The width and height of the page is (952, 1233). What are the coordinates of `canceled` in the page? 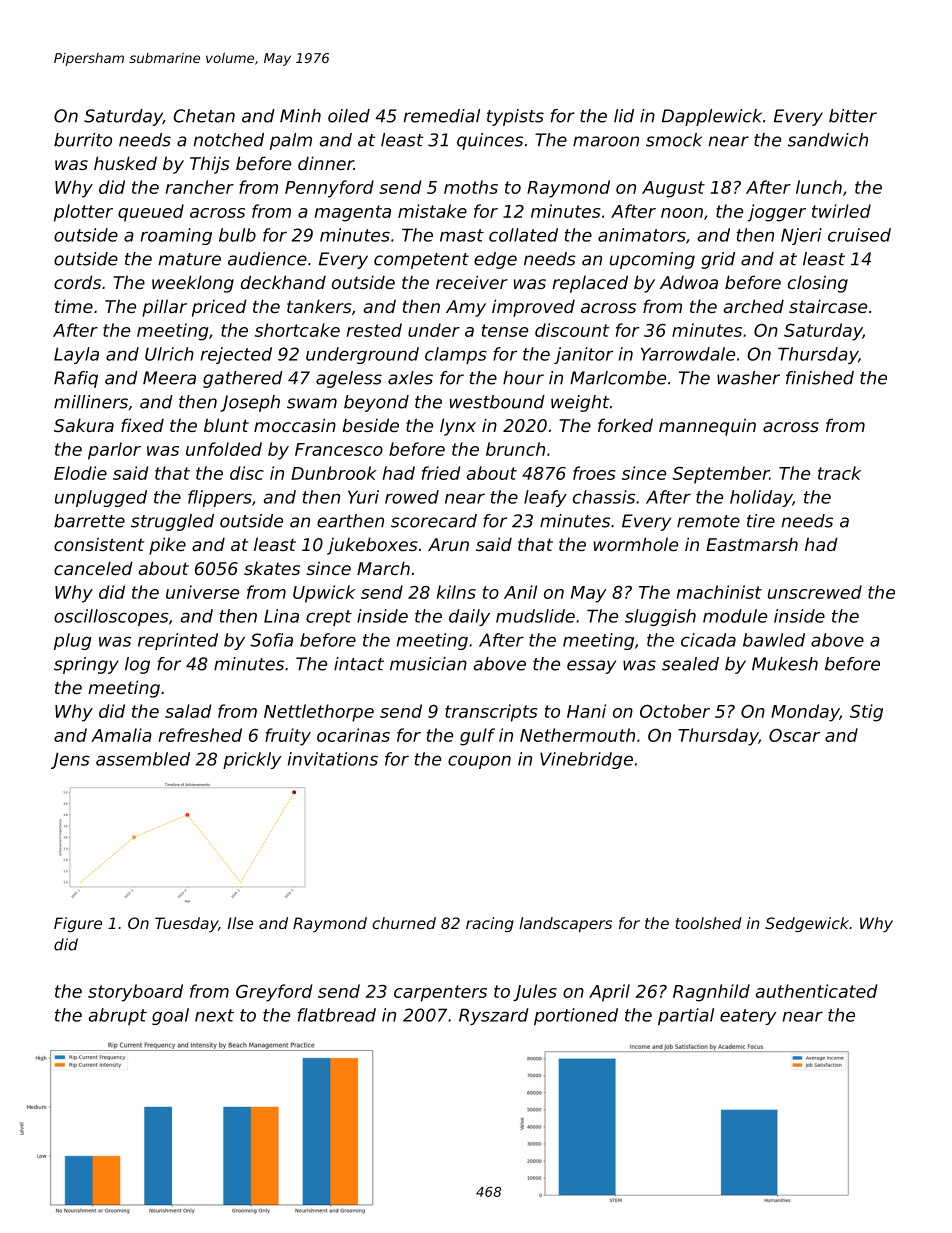 It's located at (93, 568).
